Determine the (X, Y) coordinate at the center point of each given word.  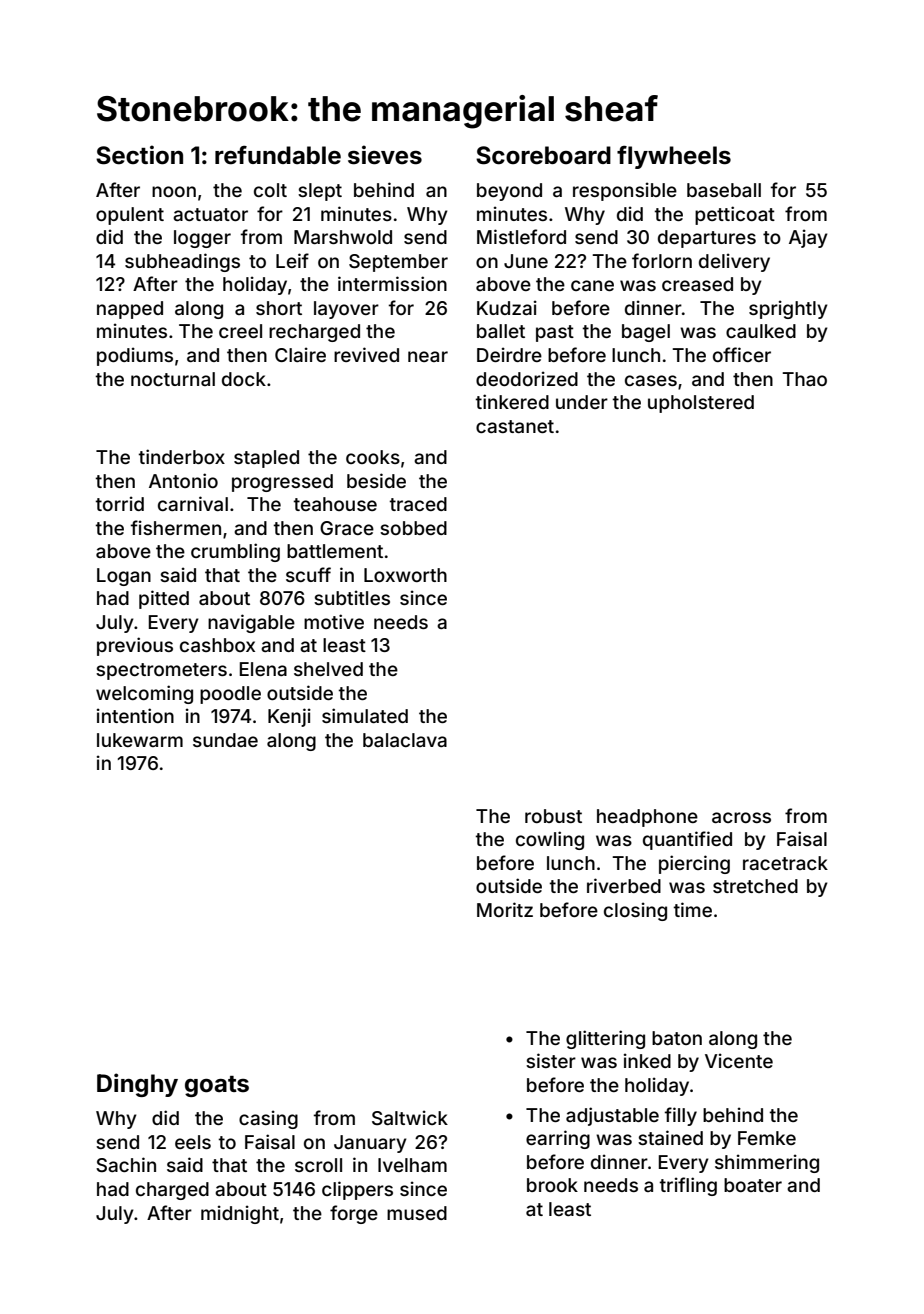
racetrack (785, 863)
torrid (120, 503)
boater (753, 1185)
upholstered (701, 404)
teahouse (335, 504)
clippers (357, 1190)
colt (270, 190)
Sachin (126, 1164)
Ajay (808, 238)
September (398, 263)
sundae (225, 740)
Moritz (505, 909)
